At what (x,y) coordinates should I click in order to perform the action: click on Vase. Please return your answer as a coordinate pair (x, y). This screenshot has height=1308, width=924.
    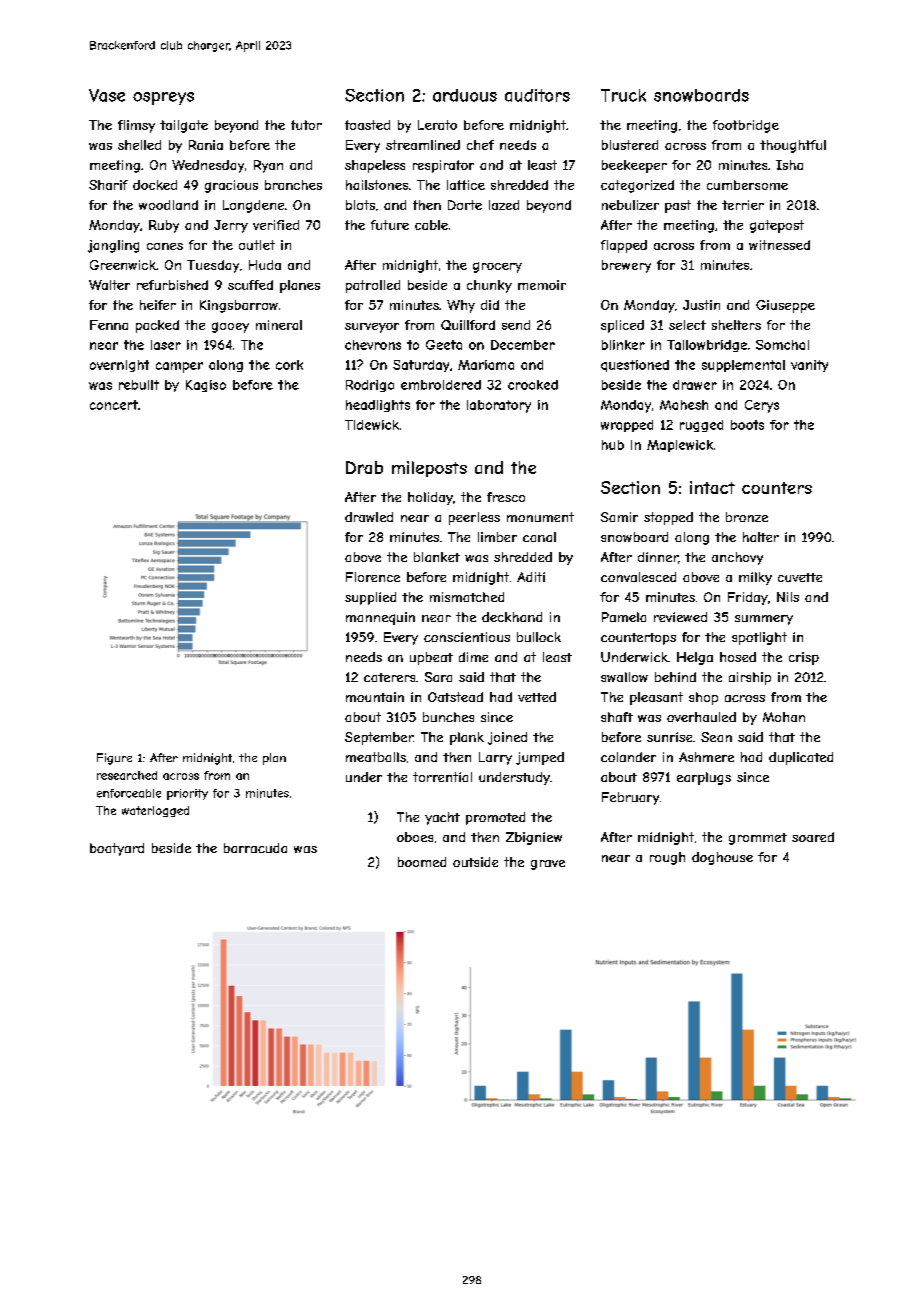
    Looking at the image, I should click on (107, 95).
